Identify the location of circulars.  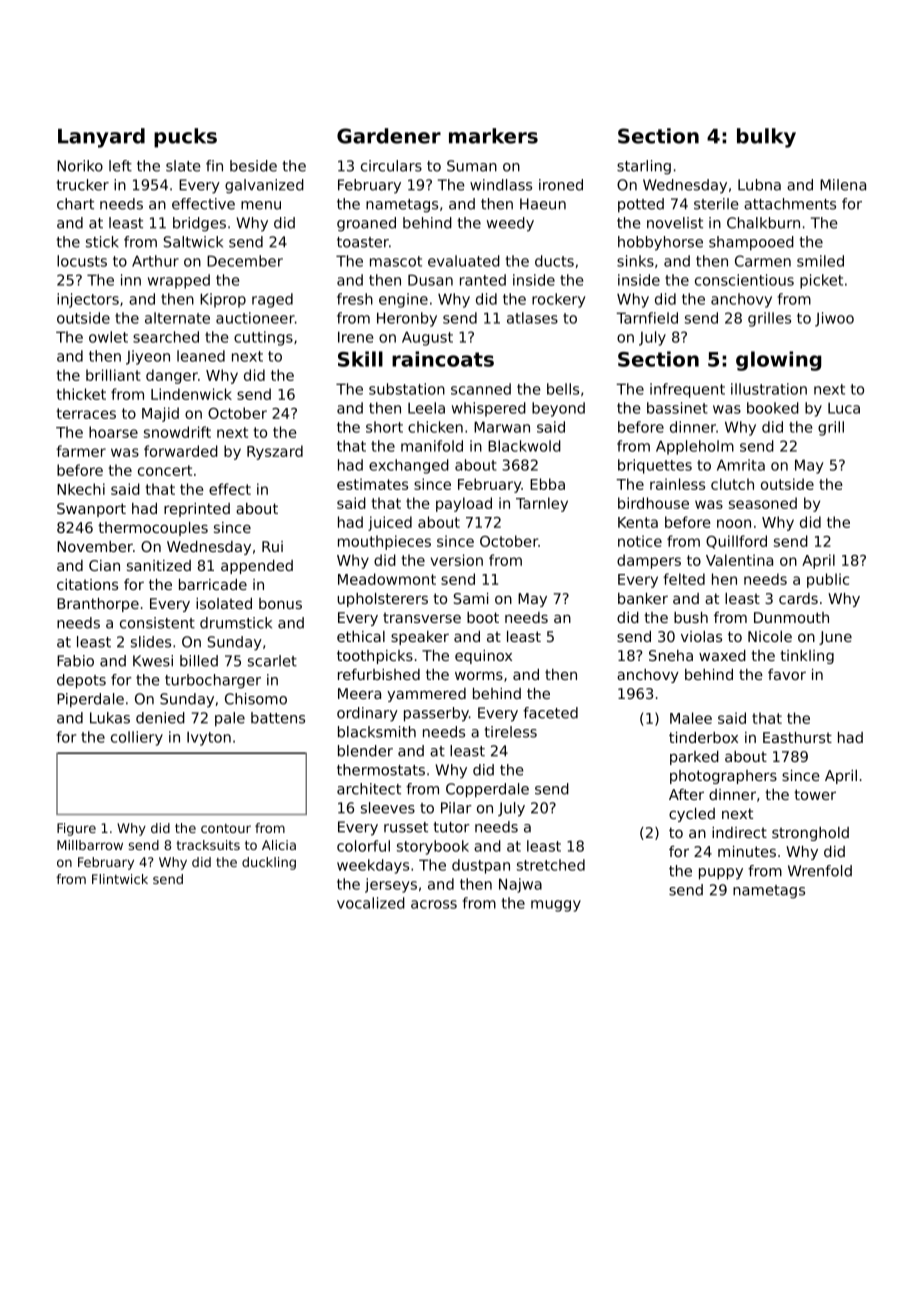
(391, 166).
